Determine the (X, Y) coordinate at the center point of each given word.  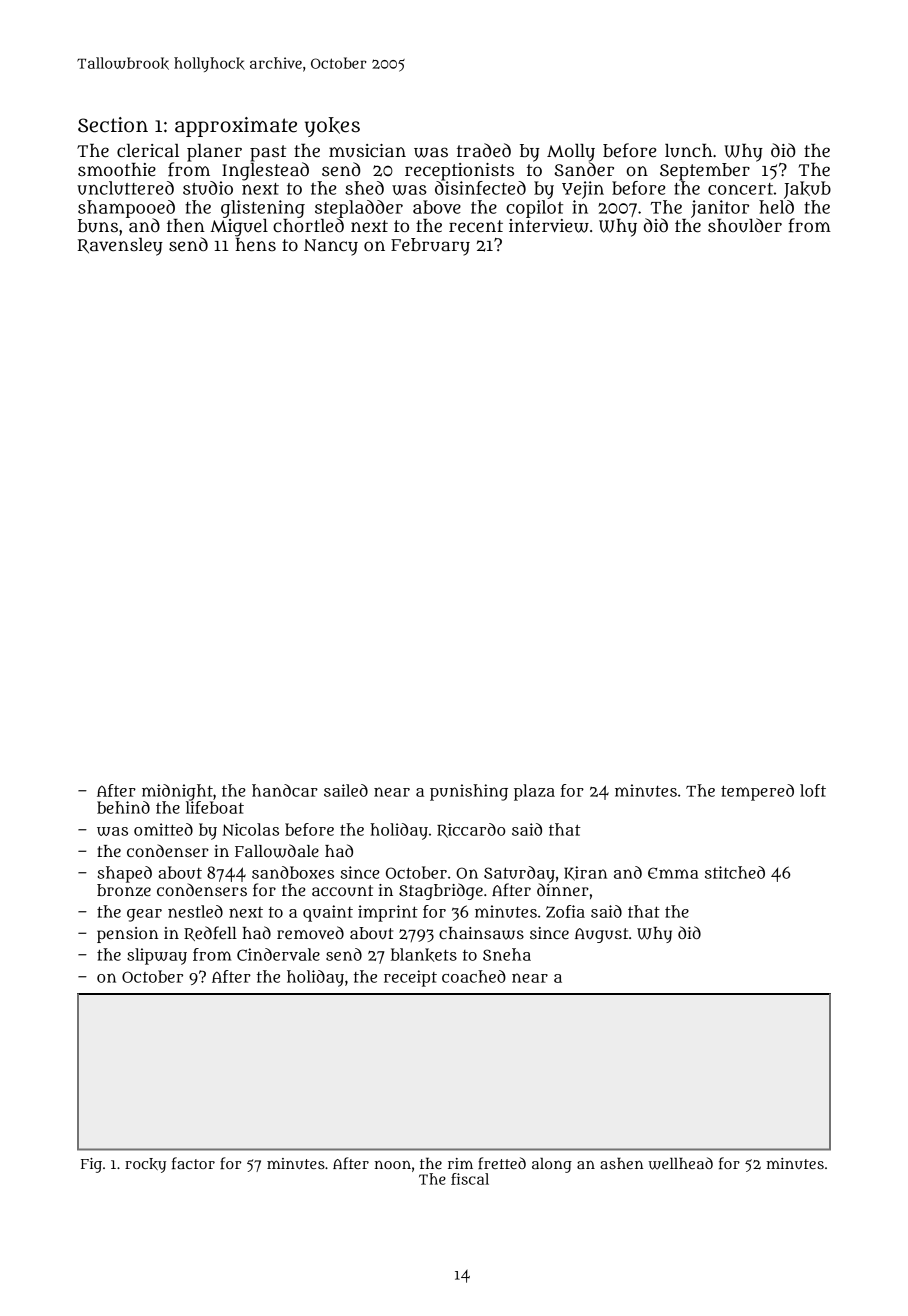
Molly (571, 153)
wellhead (680, 1163)
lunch (688, 151)
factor (193, 1163)
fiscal (470, 1179)
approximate (236, 127)
